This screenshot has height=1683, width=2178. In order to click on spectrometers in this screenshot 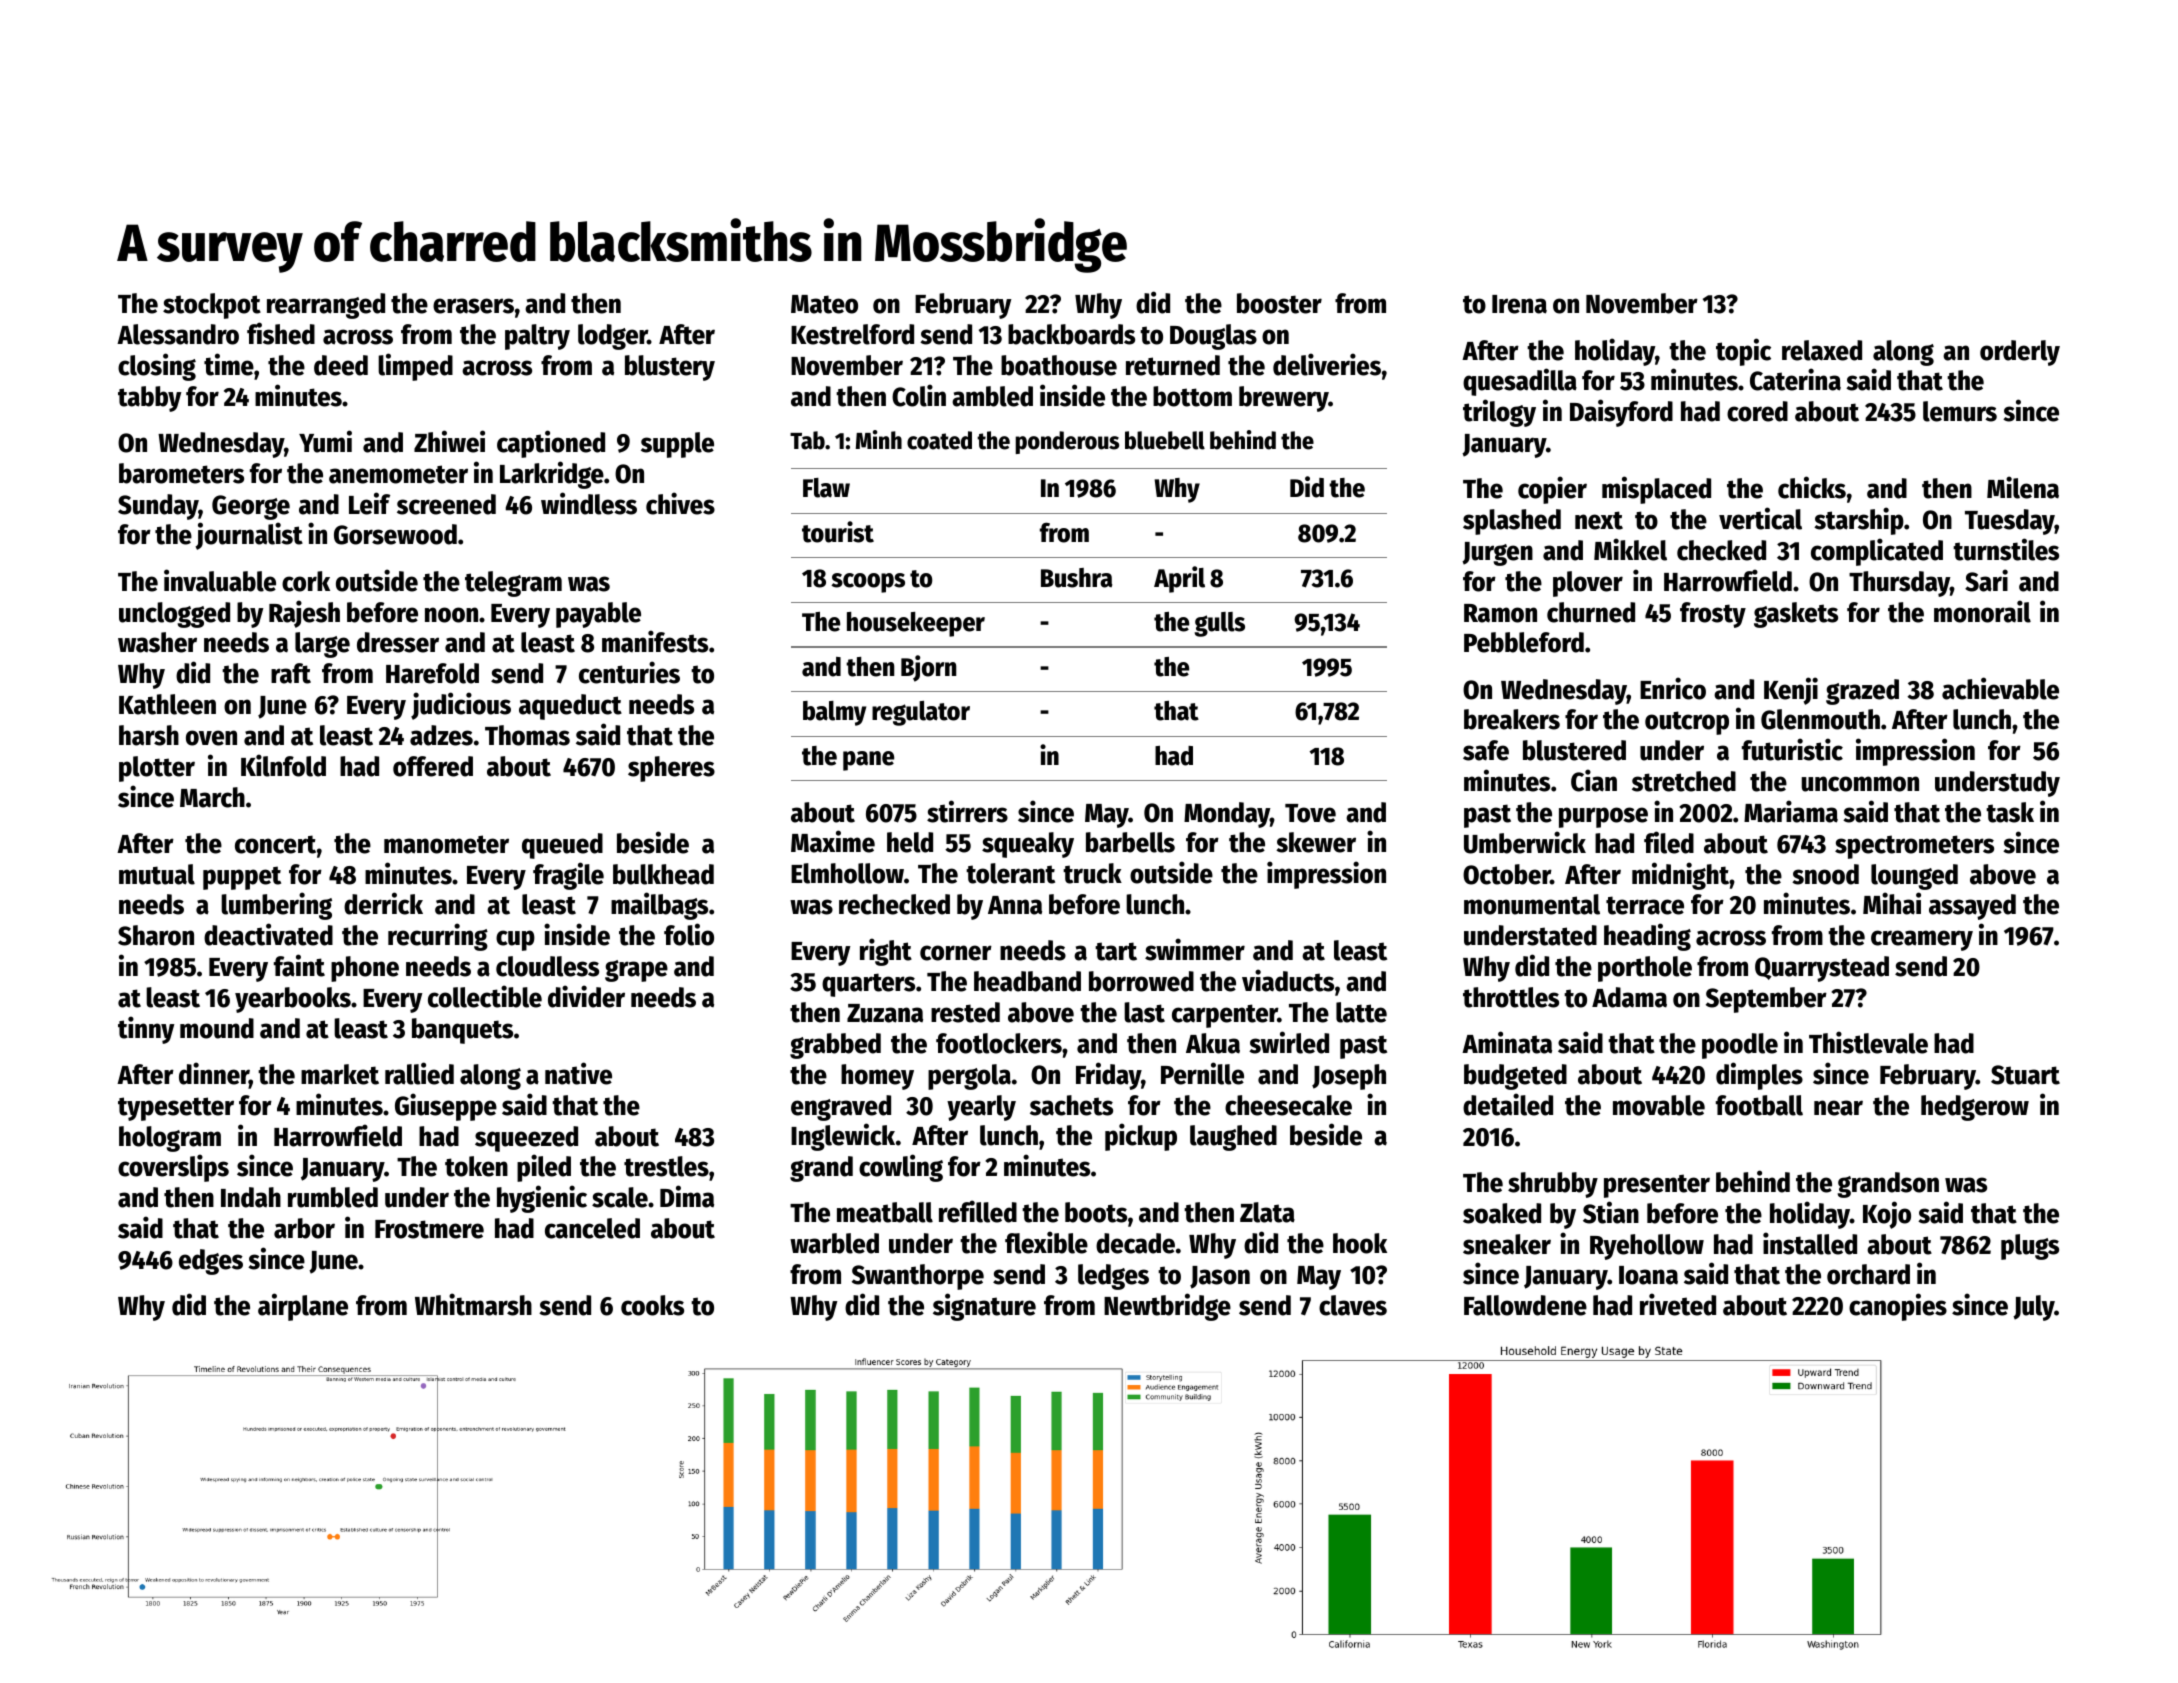, I will do `click(1914, 847)`.
